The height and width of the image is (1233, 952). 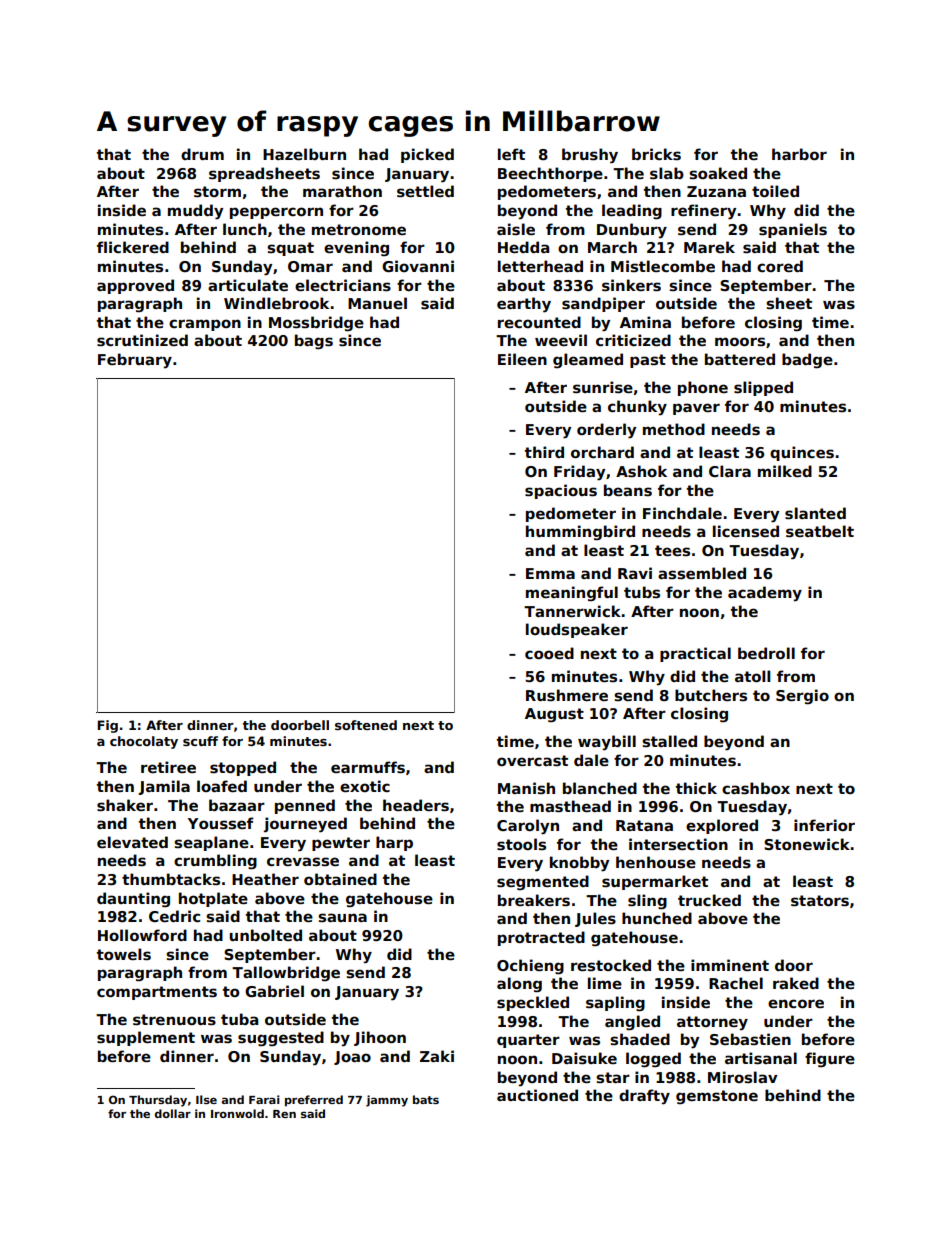 What do you see at coordinates (766, 653) in the image?
I see `bedroll` at bounding box center [766, 653].
